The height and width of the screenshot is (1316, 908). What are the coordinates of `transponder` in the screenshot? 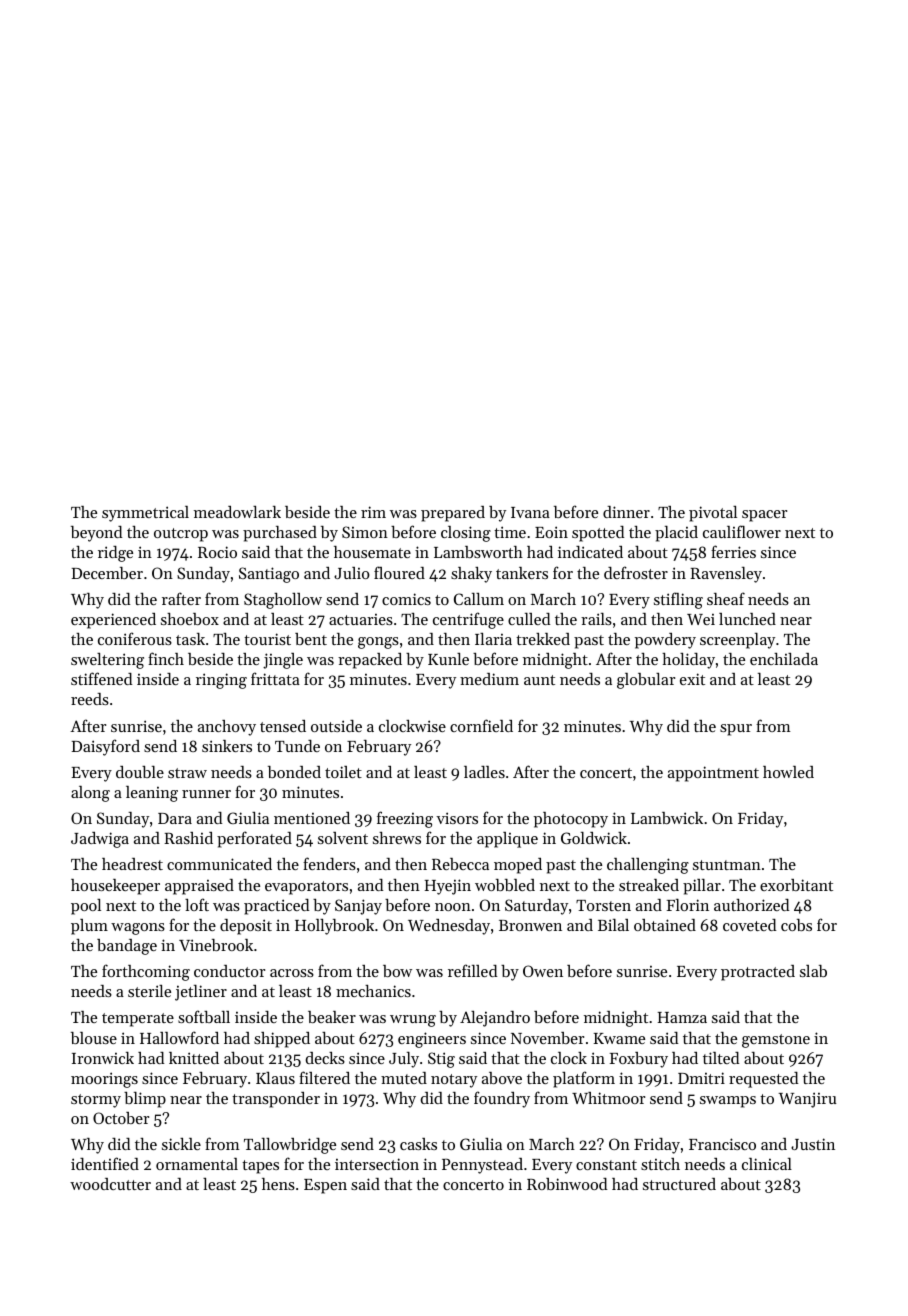 It's located at (276, 1100).
